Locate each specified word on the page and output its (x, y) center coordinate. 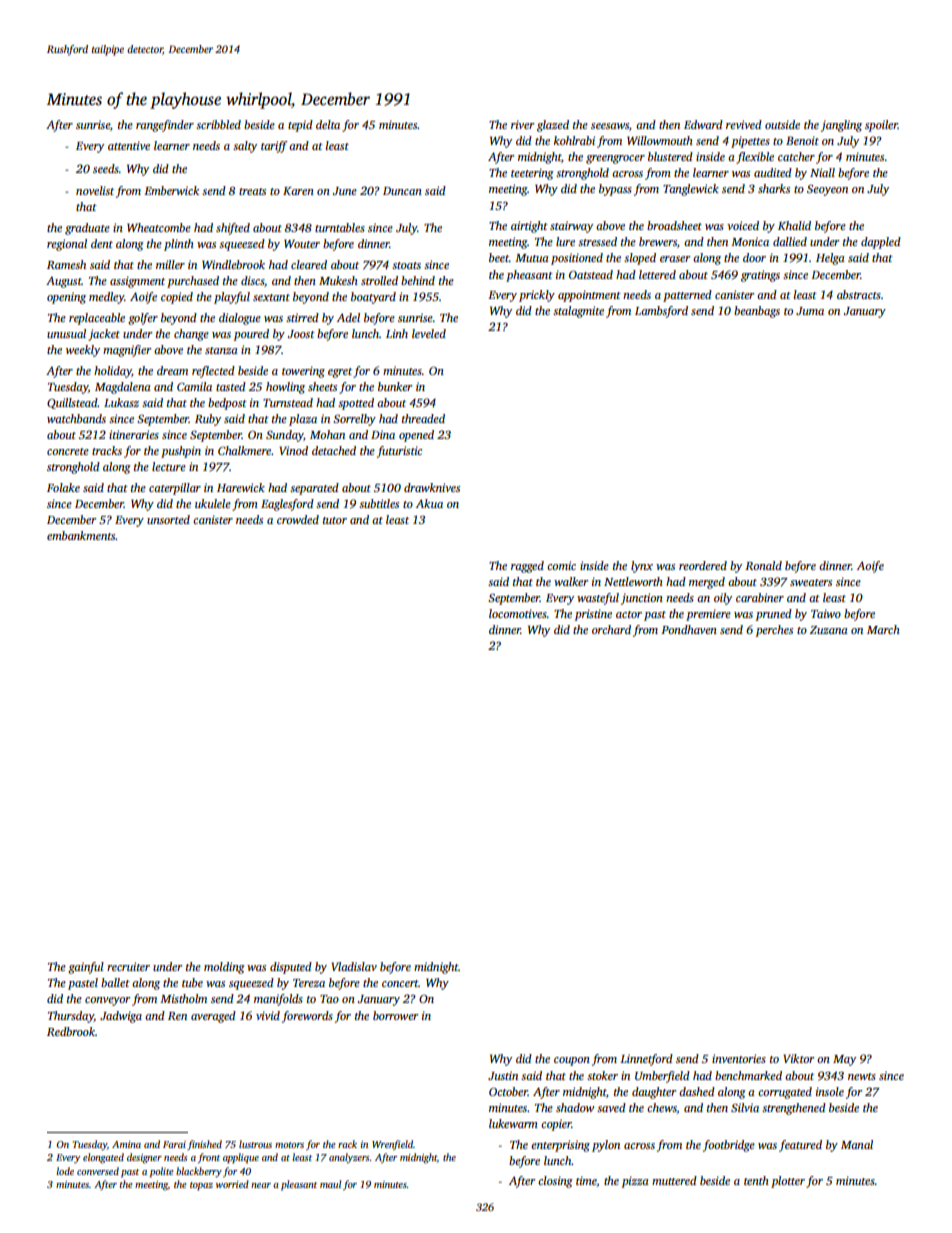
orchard (611, 629)
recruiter (128, 966)
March (883, 629)
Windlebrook (233, 264)
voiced (743, 225)
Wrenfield (392, 1145)
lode (65, 1171)
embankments (81, 535)
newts (862, 1076)
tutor (335, 520)
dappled (881, 243)
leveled (429, 333)
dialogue (240, 319)
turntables (340, 227)
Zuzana (829, 630)
